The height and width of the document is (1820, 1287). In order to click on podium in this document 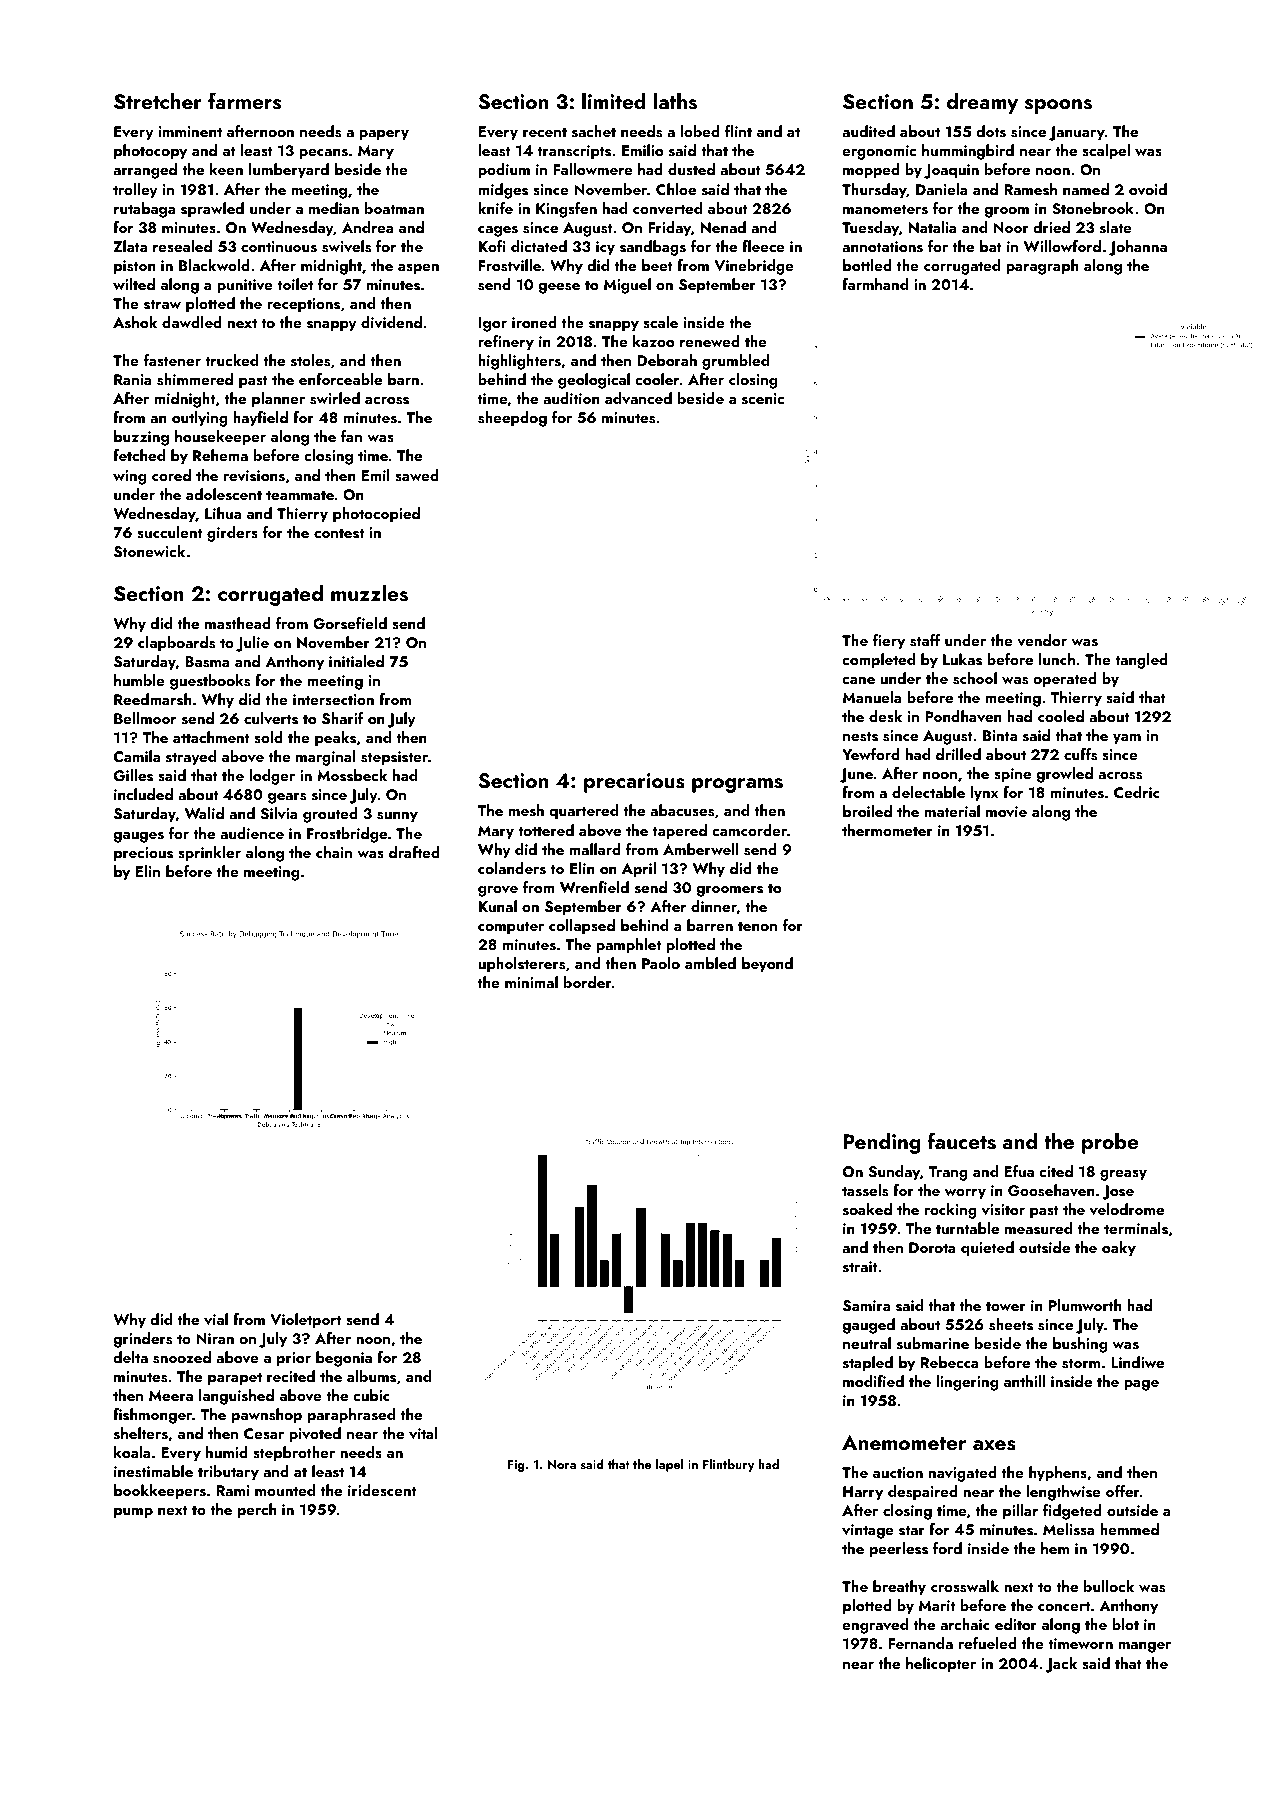, I will do `click(504, 171)`.
